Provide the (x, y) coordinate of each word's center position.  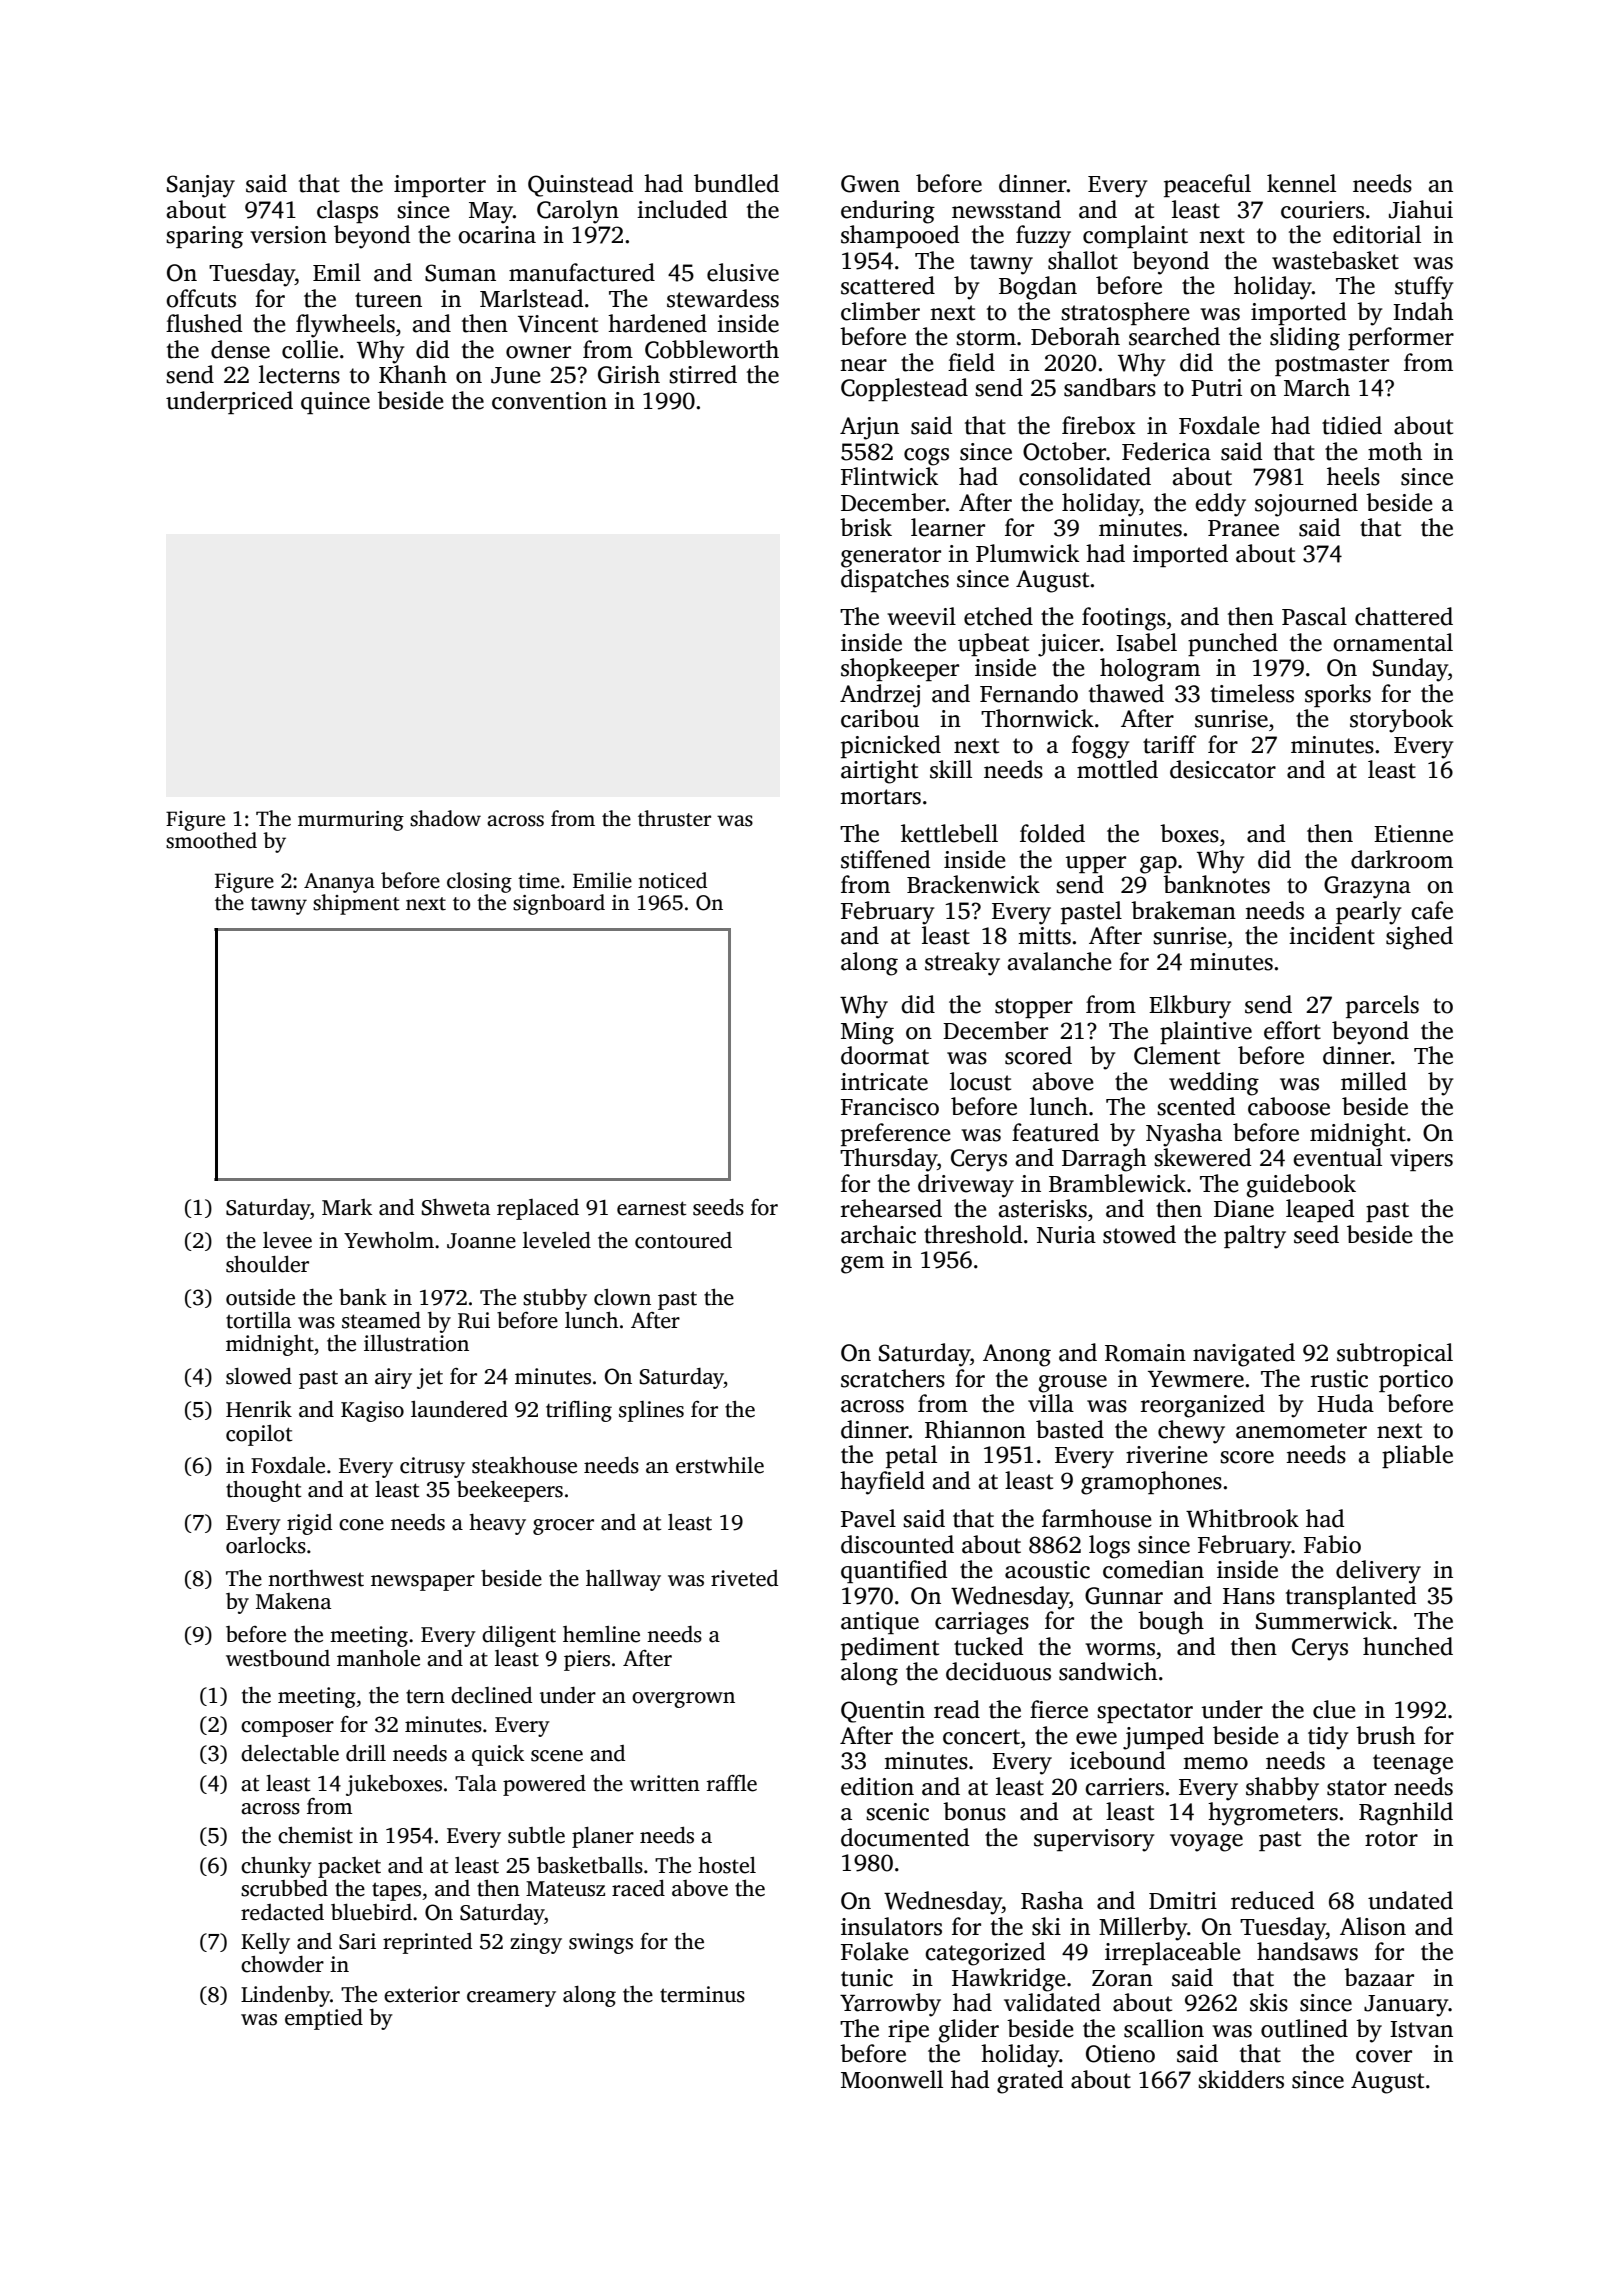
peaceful (1207, 185)
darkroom (1402, 859)
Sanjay (201, 186)
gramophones (1151, 1483)
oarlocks (266, 1545)
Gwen (870, 184)
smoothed (211, 840)
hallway (623, 1580)
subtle (536, 1835)
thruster (674, 818)
